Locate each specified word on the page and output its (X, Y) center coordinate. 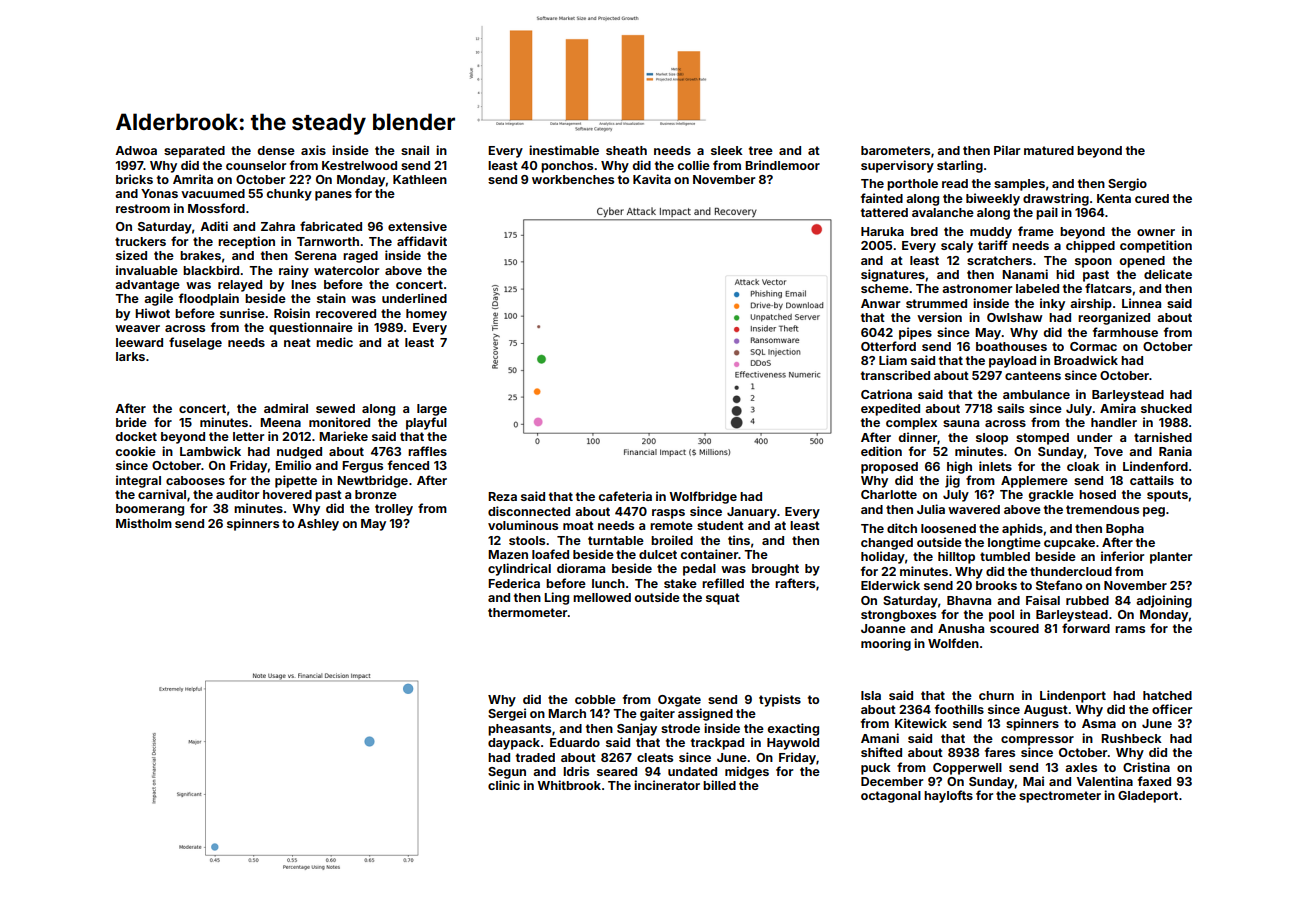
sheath (626, 150)
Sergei (507, 714)
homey (426, 315)
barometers (895, 150)
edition (881, 451)
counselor (256, 165)
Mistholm (144, 523)
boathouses (1011, 346)
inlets (995, 466)
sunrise (242, 313)
